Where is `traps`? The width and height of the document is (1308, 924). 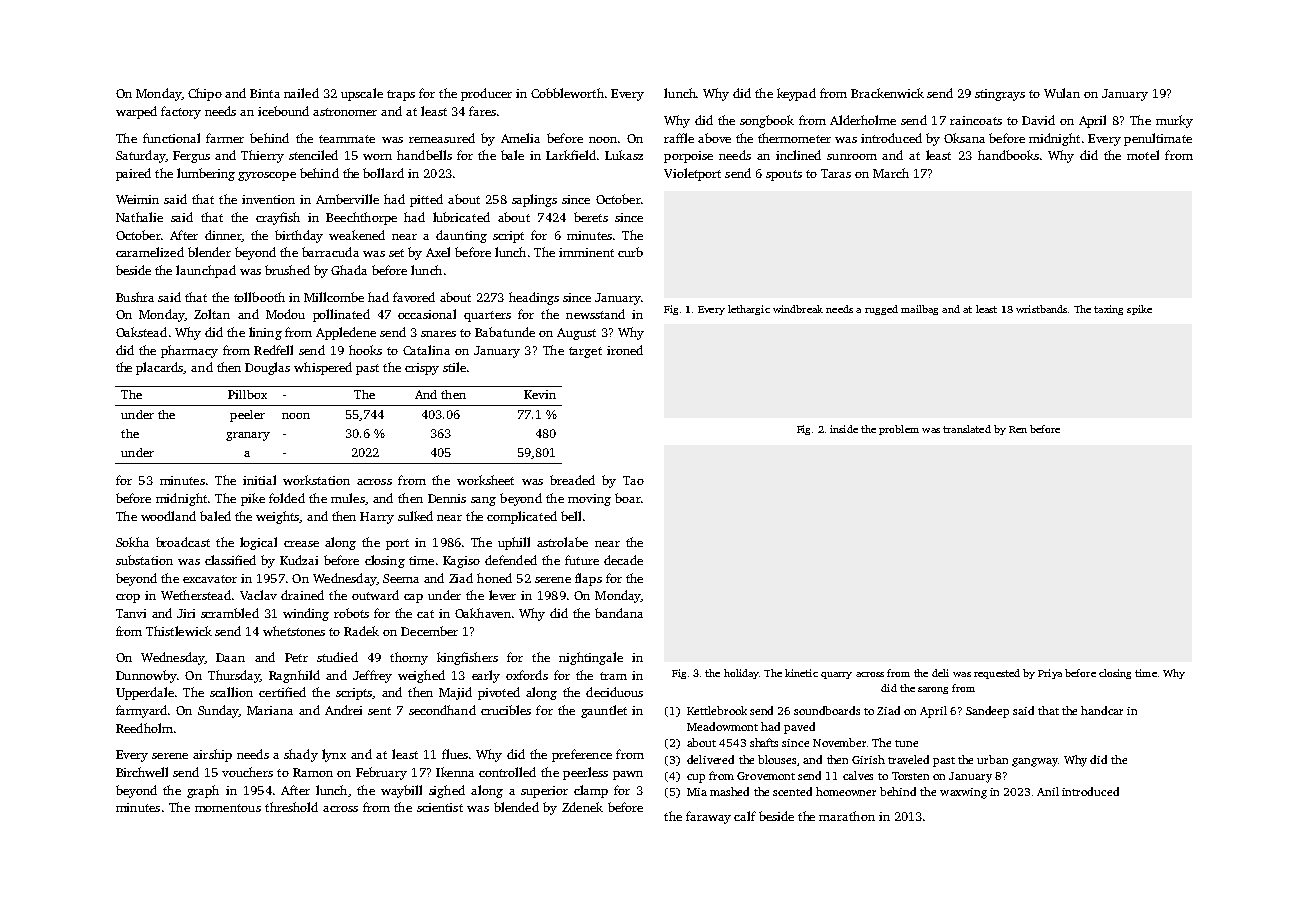
traps is located at coordinates (401, 95).
